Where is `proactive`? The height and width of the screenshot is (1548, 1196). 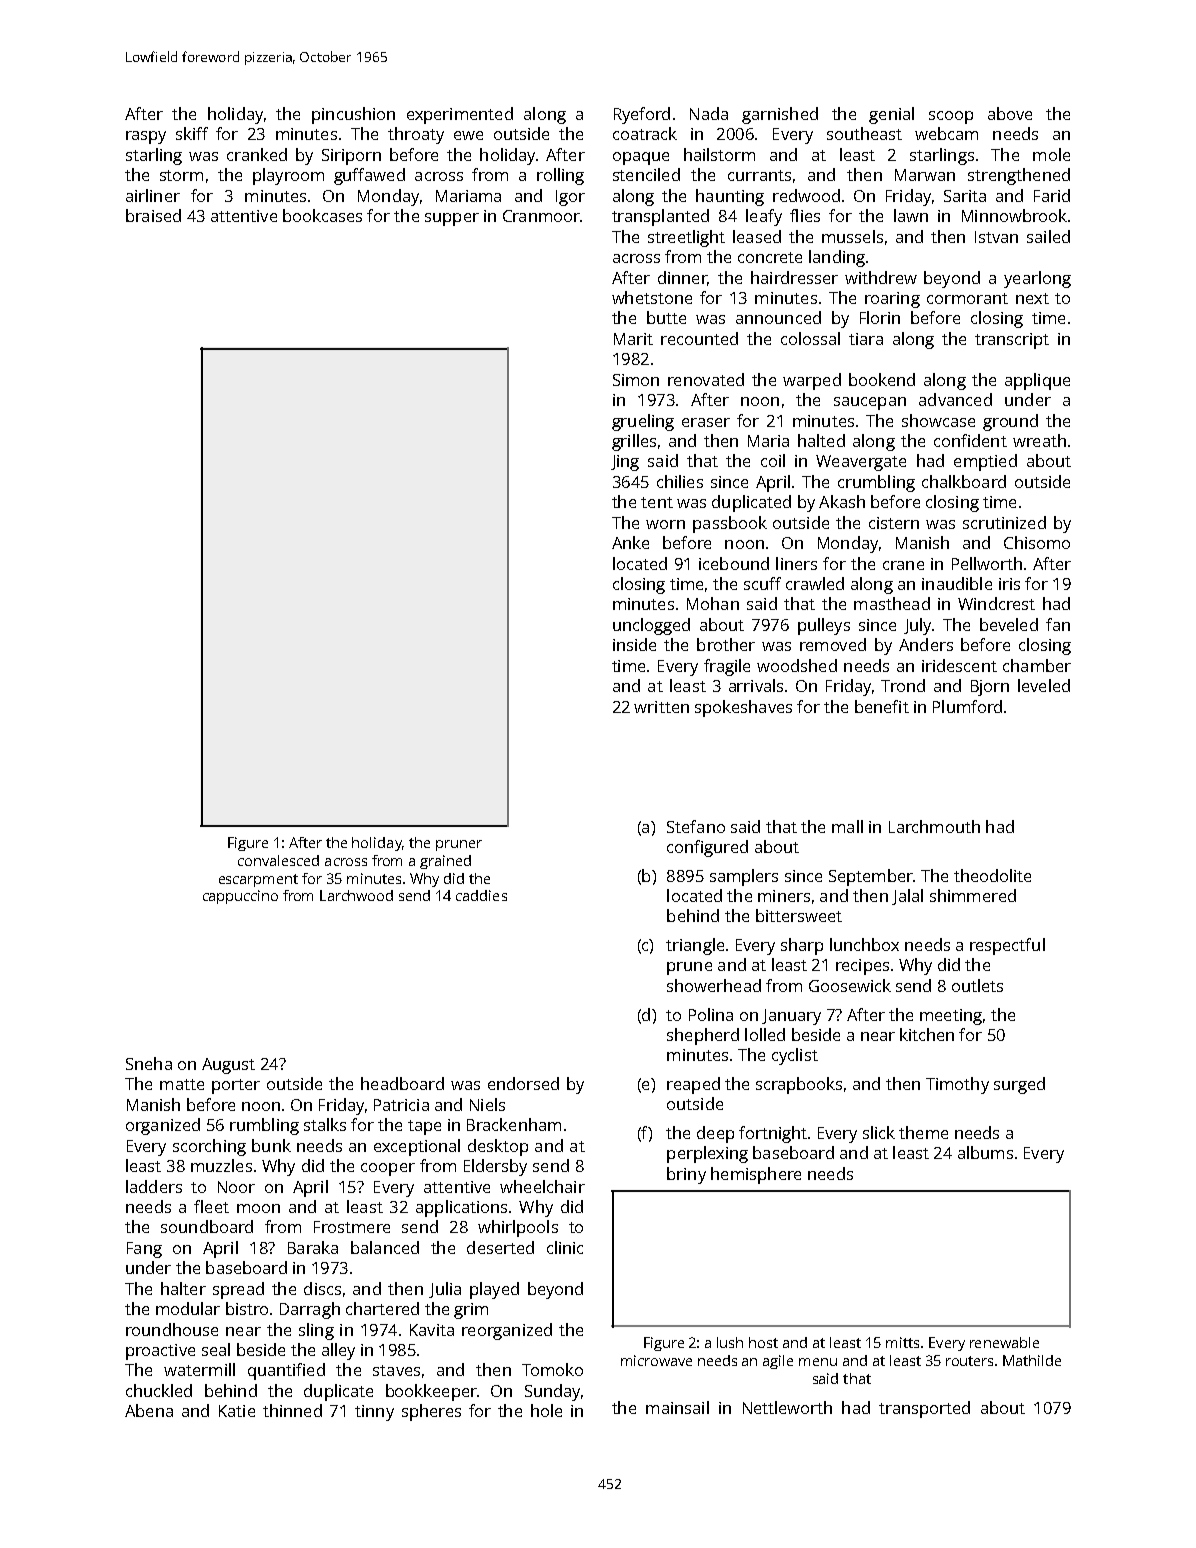 proactive is located at coordinates (160, 1352).
